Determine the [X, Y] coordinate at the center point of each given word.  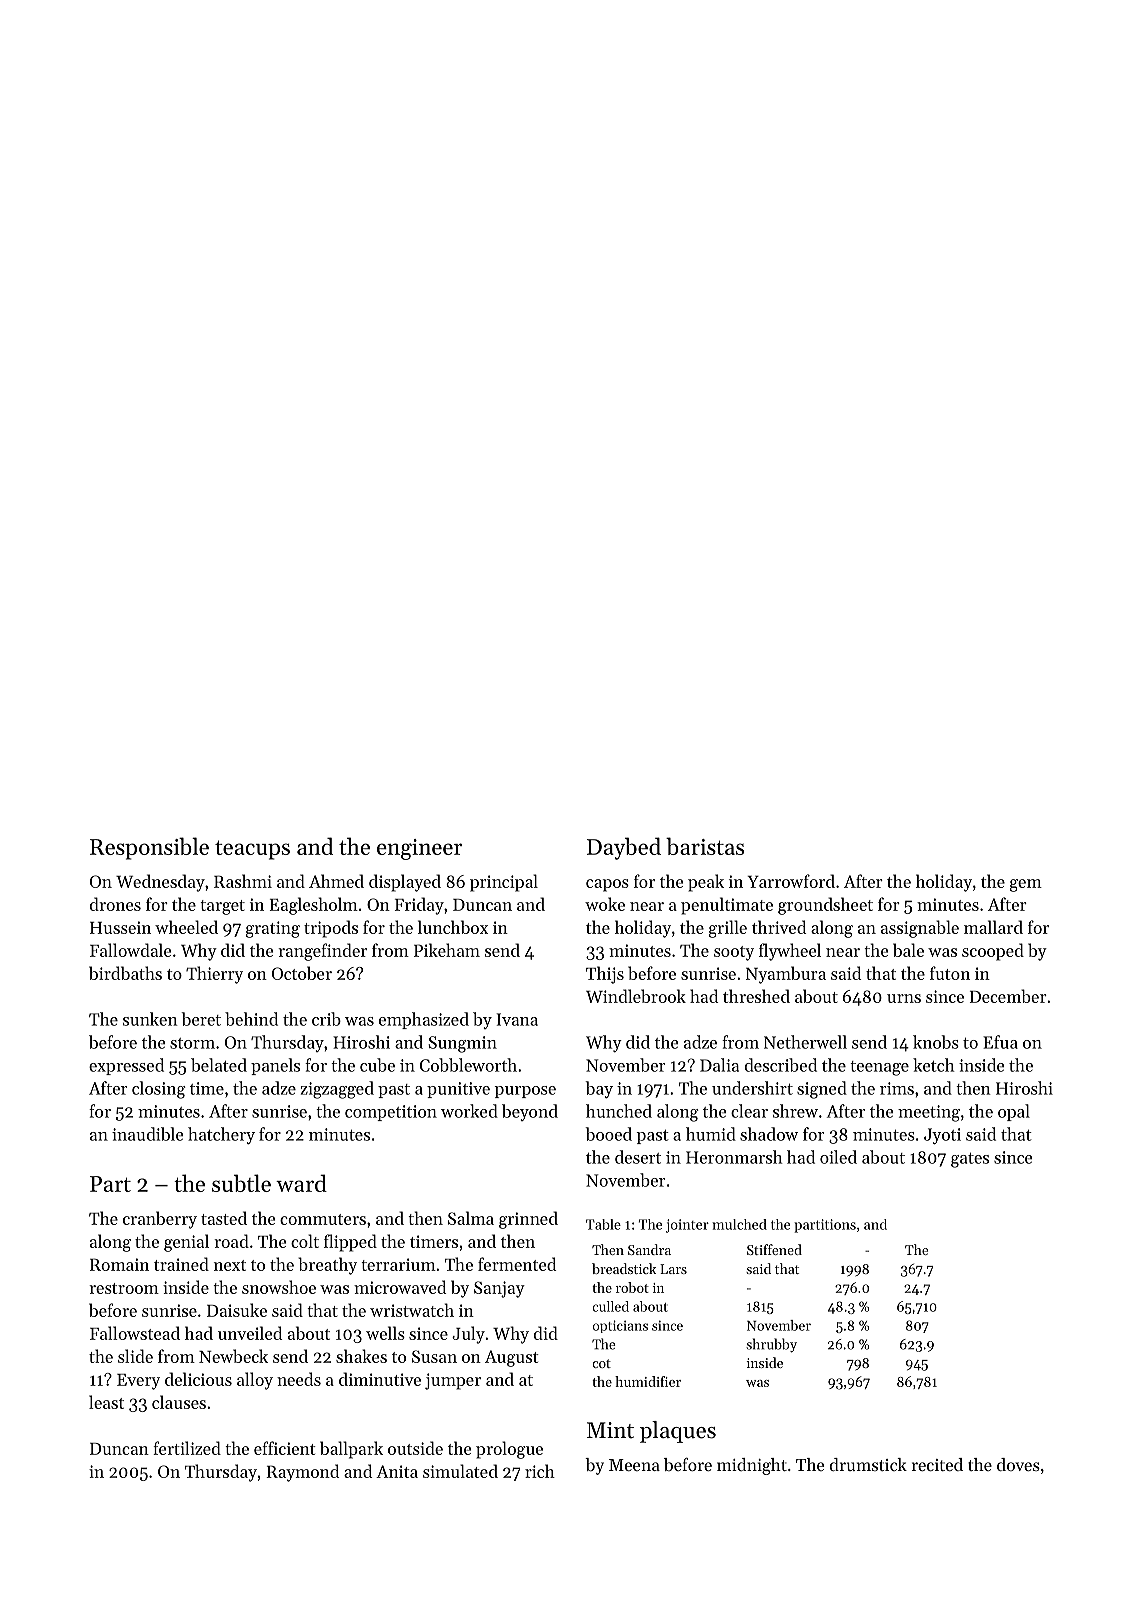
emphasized [424, 1020]
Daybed [624, 848]
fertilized [187, 1448]
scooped [993, 952]
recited [937, 1464]
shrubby [771, 1345]
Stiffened [774, 1249]
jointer [687, 1226]
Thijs [605, 975]
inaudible [147, 1134]
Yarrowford [791, 881]
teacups [252, 850]
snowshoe [279, 1287]
